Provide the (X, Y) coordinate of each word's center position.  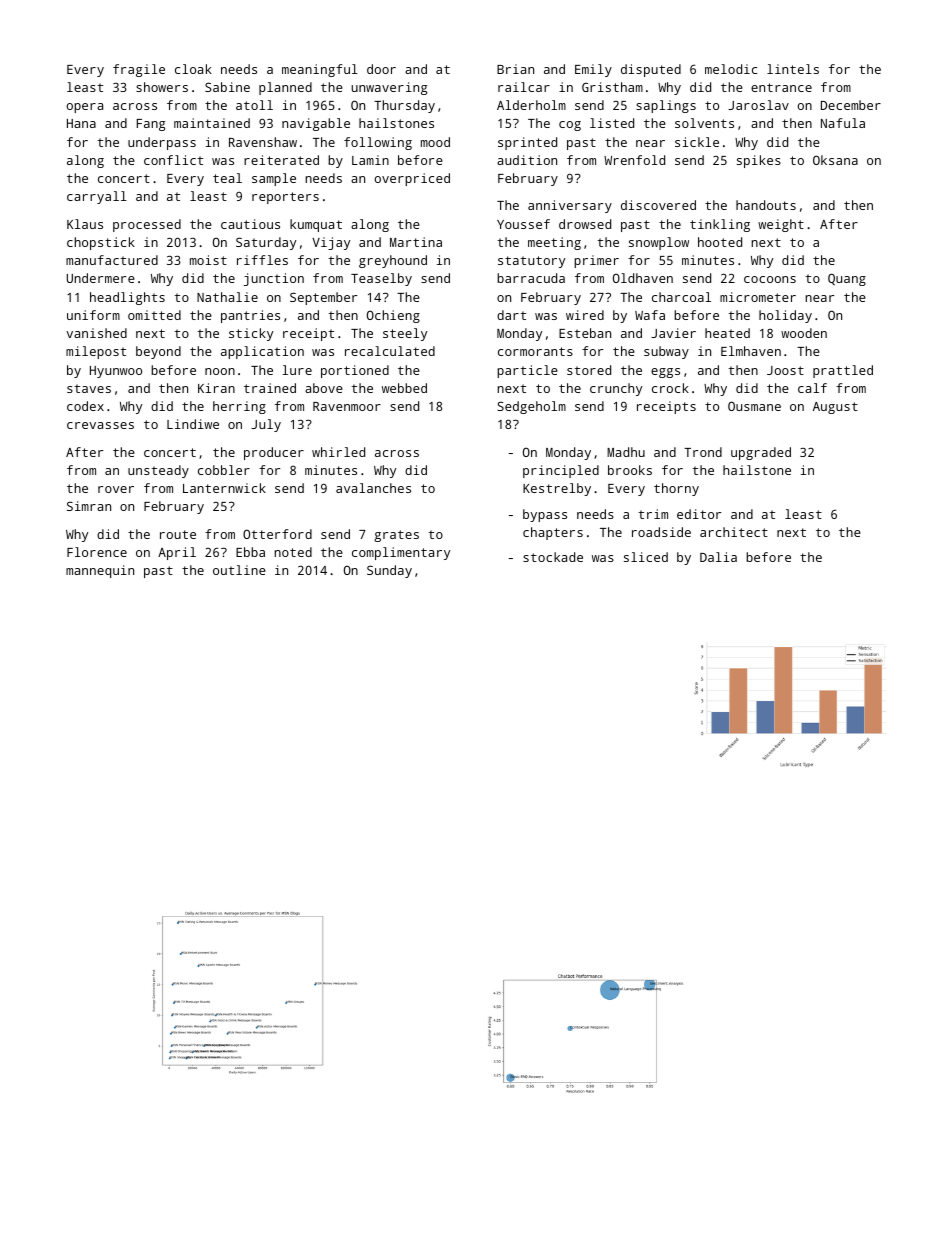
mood (435, 142)
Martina (416, 242)
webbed (404, 388)
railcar (524, 87)
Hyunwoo (116, 372)
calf (812, 388)
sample (274, 179)
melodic (731, 69)
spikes (759, 161)
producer (274, 453)
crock (670, 388)
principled (561, 471)
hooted (720, 242)
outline (239, 570)
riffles (262, 260)
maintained (212, 123)
